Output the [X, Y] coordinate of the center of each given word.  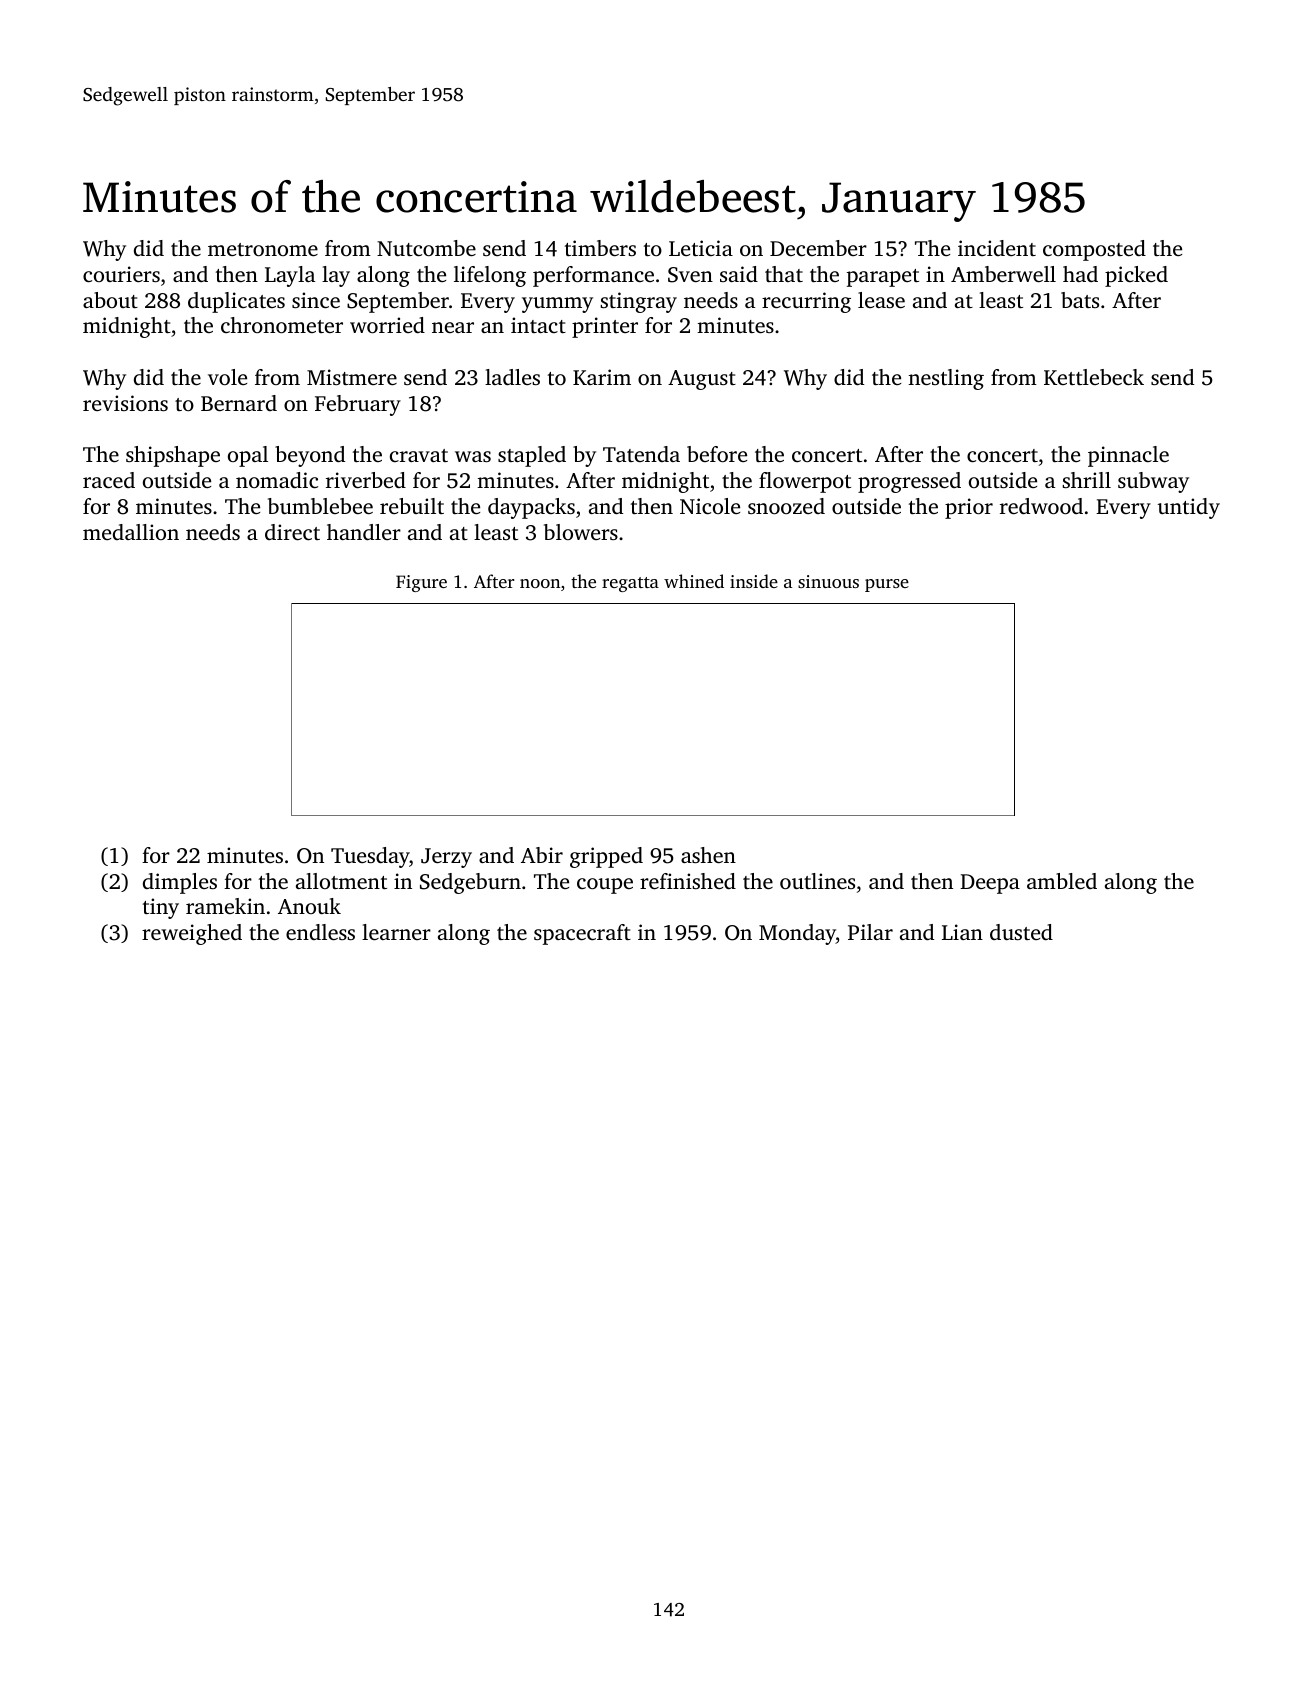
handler [364, 532]
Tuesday [370, 857]
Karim [602, 377]
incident [997, 248]
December [818, 248]
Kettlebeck [1094, 377]
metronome [263, 249]
